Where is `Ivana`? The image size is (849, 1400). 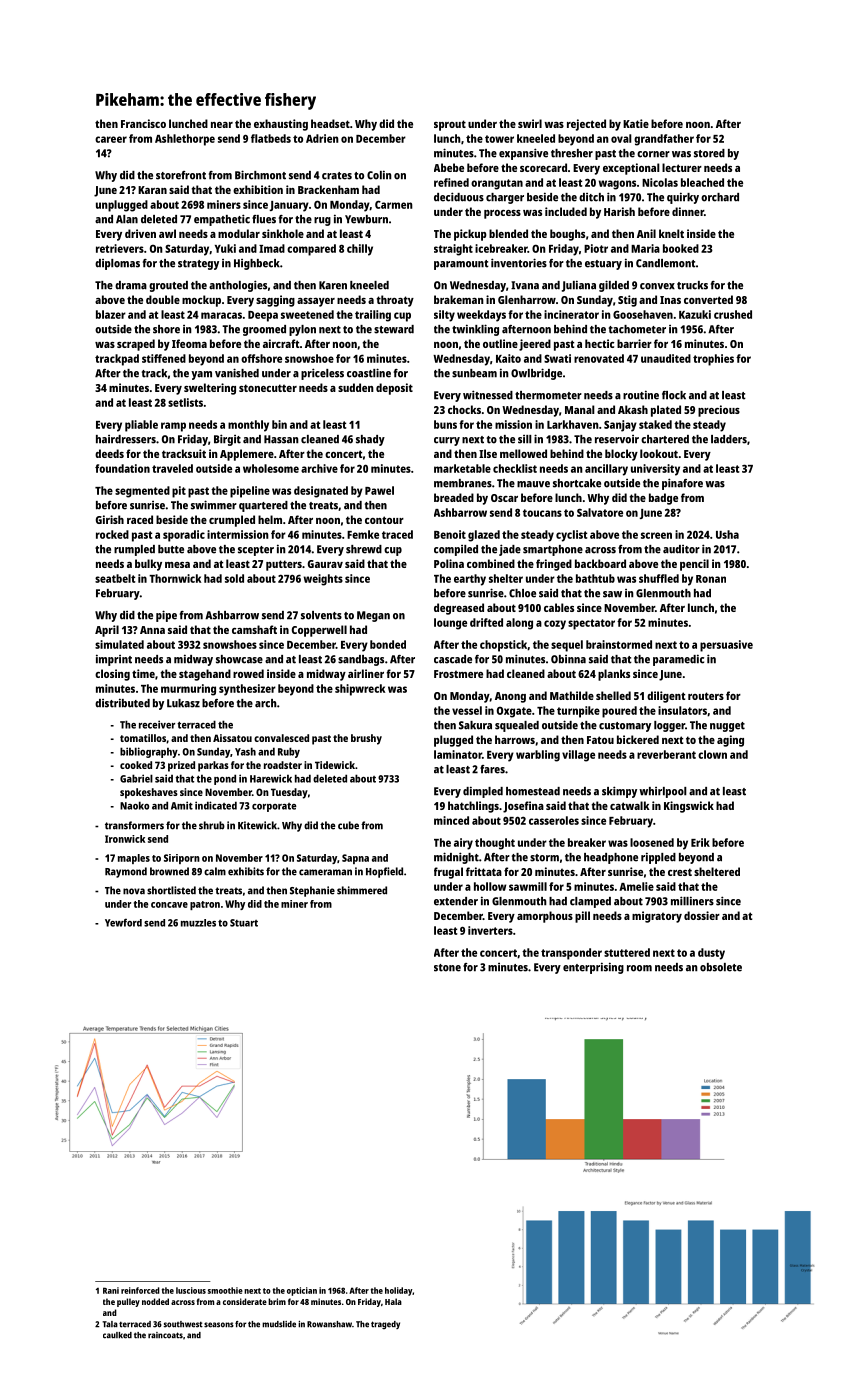 Ivana is located at coordinates (525, 285).
